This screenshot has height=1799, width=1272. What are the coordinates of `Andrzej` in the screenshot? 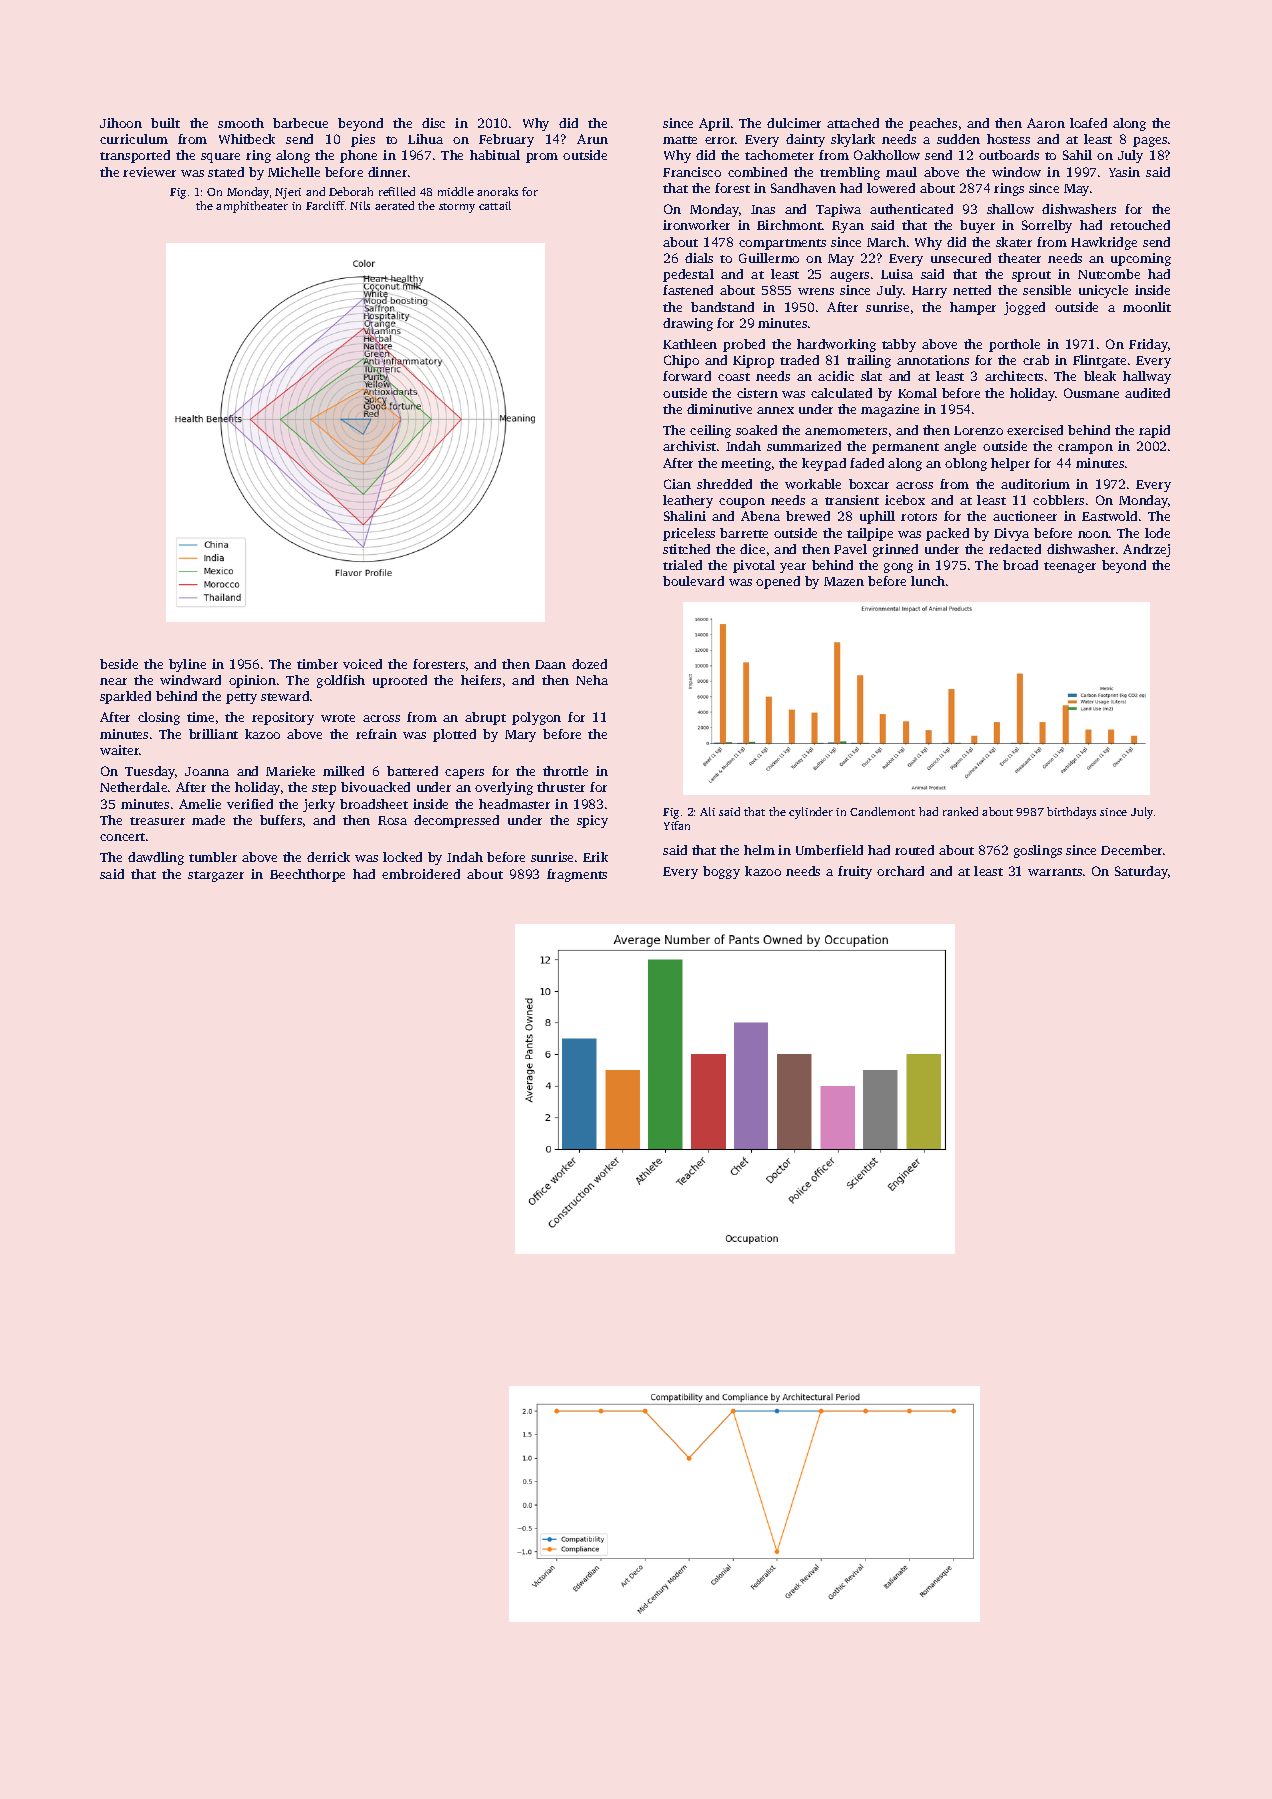 It's located at (1146, 550).
